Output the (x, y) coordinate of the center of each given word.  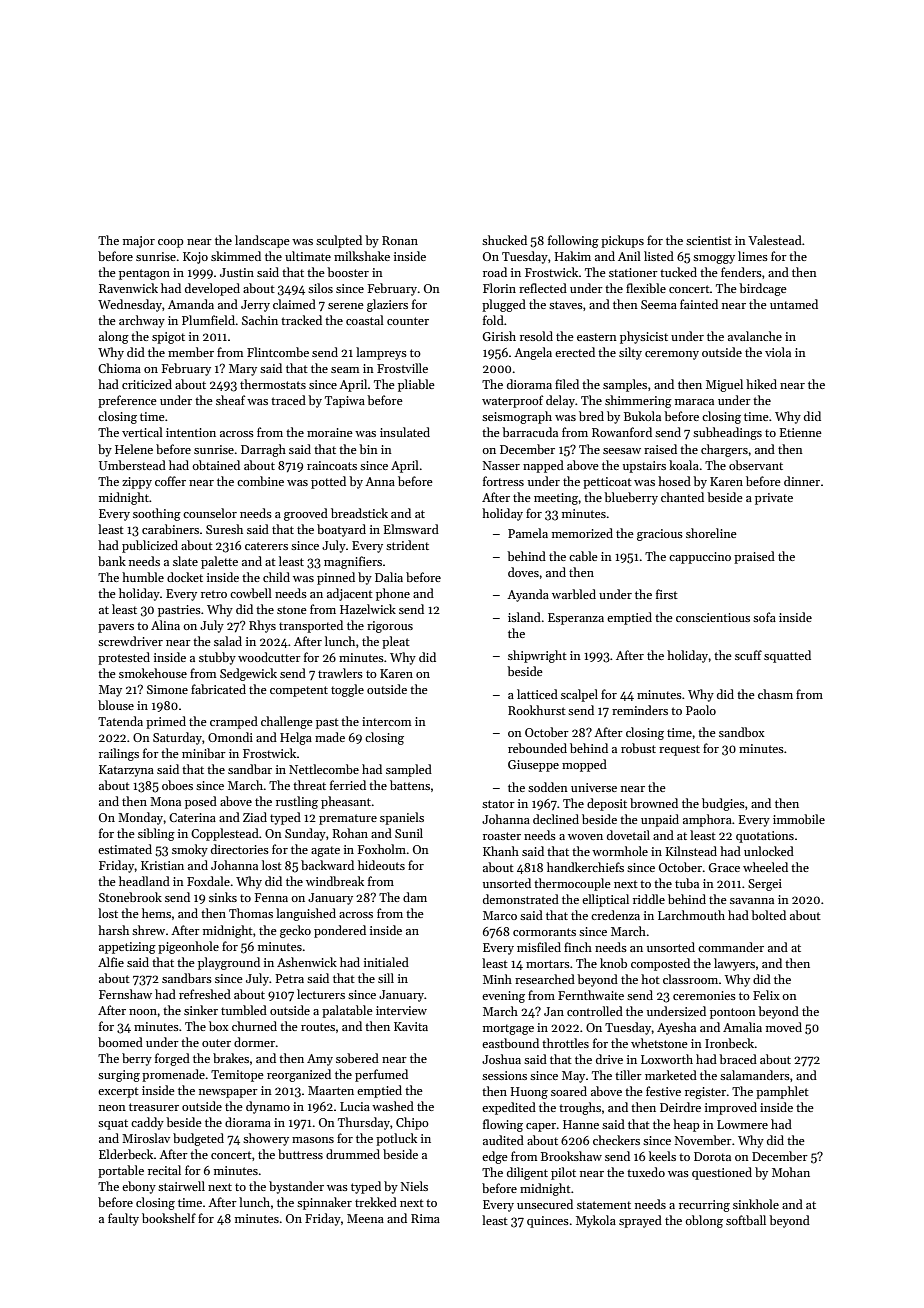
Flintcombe (278, 352)
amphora (707, 820)
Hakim (573, 256)
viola (778, 352)
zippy (137, 483)
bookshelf (169, 1218)
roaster (502, 836)
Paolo (701, 710)
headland (144, 881)
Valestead (775, 240)
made (330, 737)
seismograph (517, 417)
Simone (167, 689)
